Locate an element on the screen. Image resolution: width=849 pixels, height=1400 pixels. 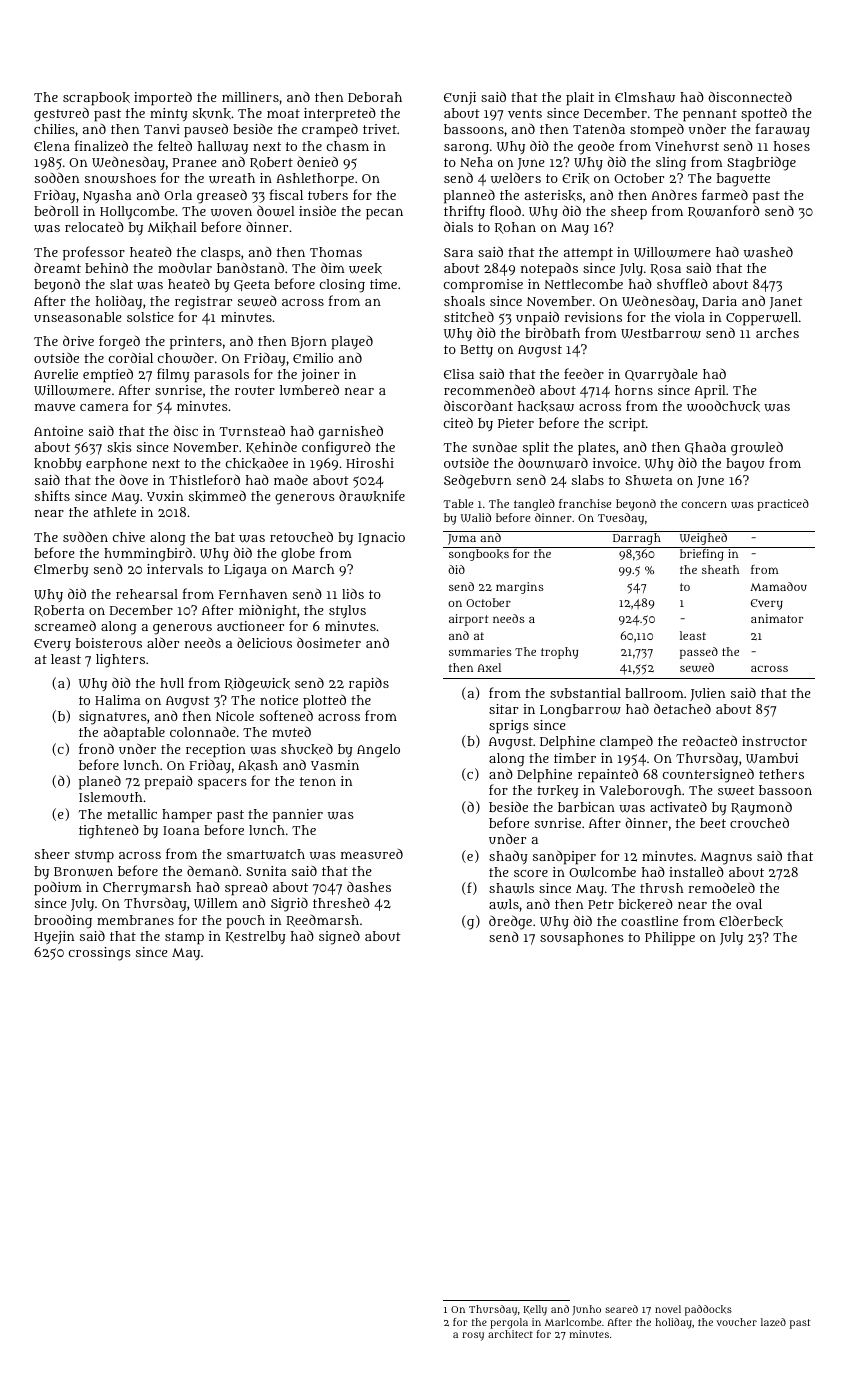
dredge is located at coordinates (510, 922).
